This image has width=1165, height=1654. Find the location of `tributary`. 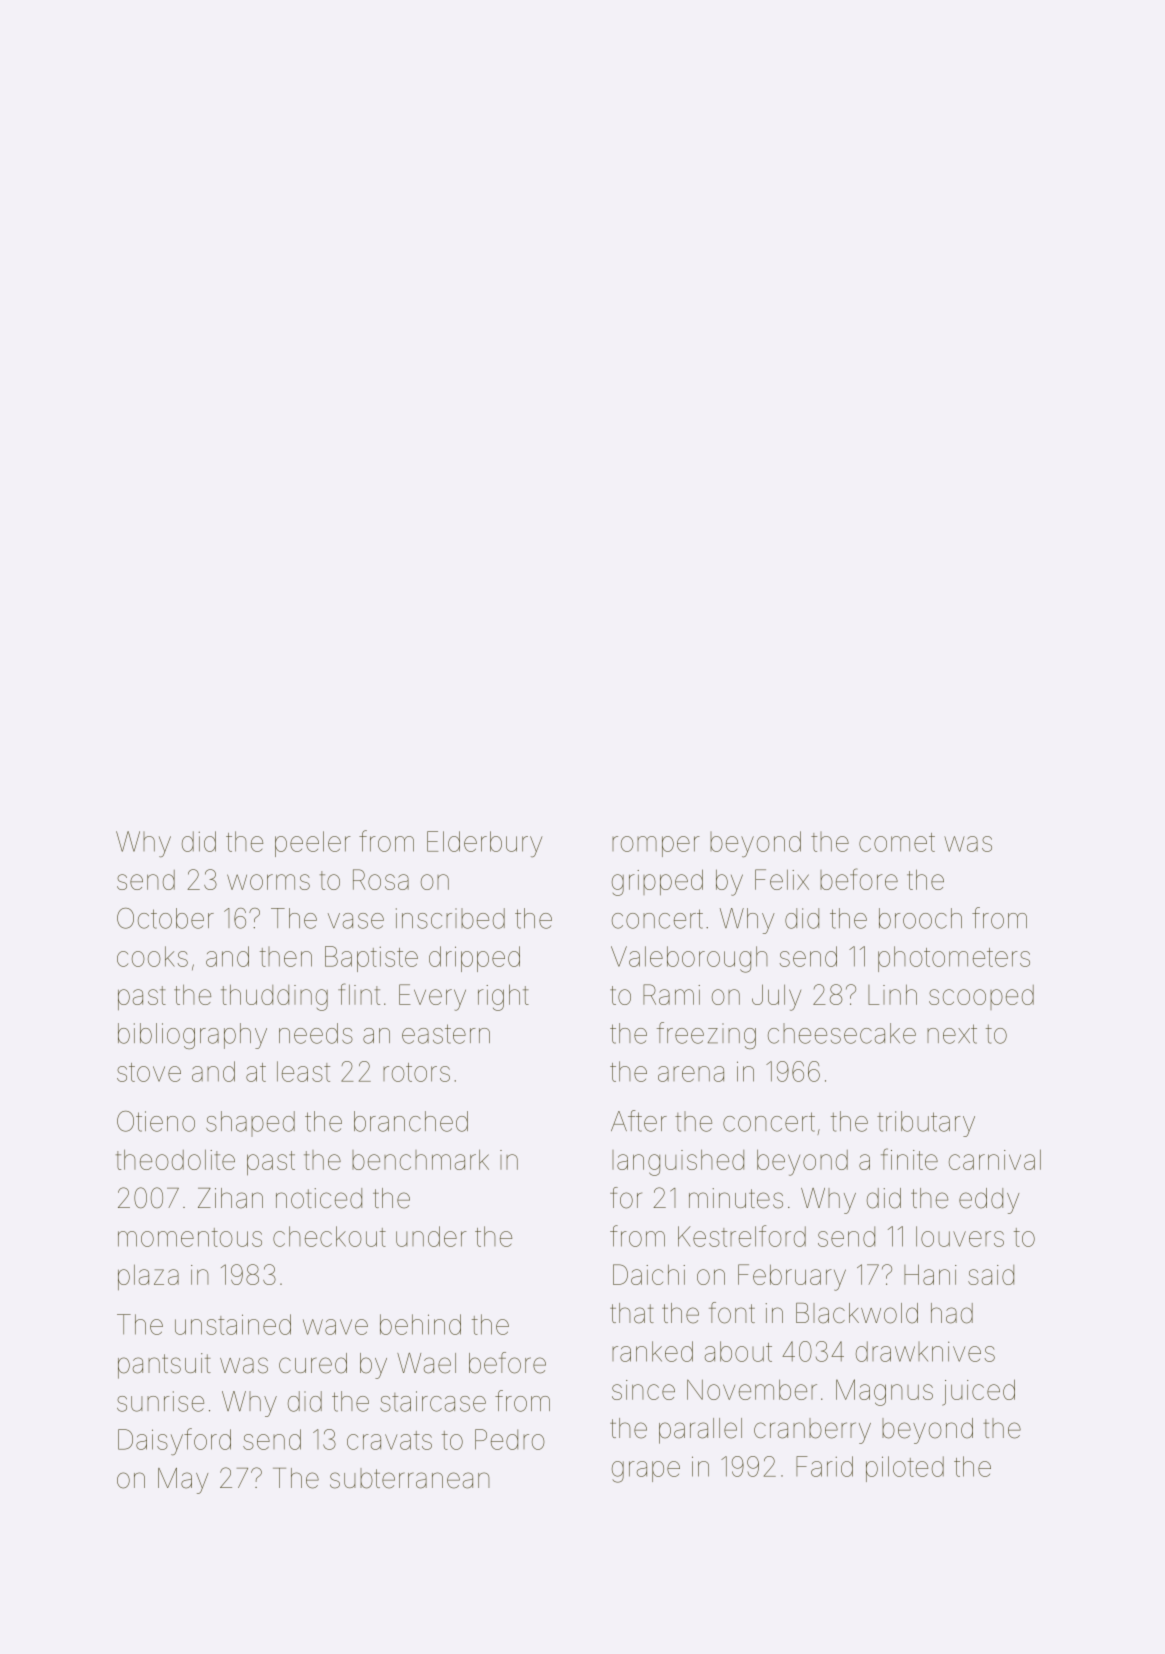

tributary is located at coordinates (926, 1124).
